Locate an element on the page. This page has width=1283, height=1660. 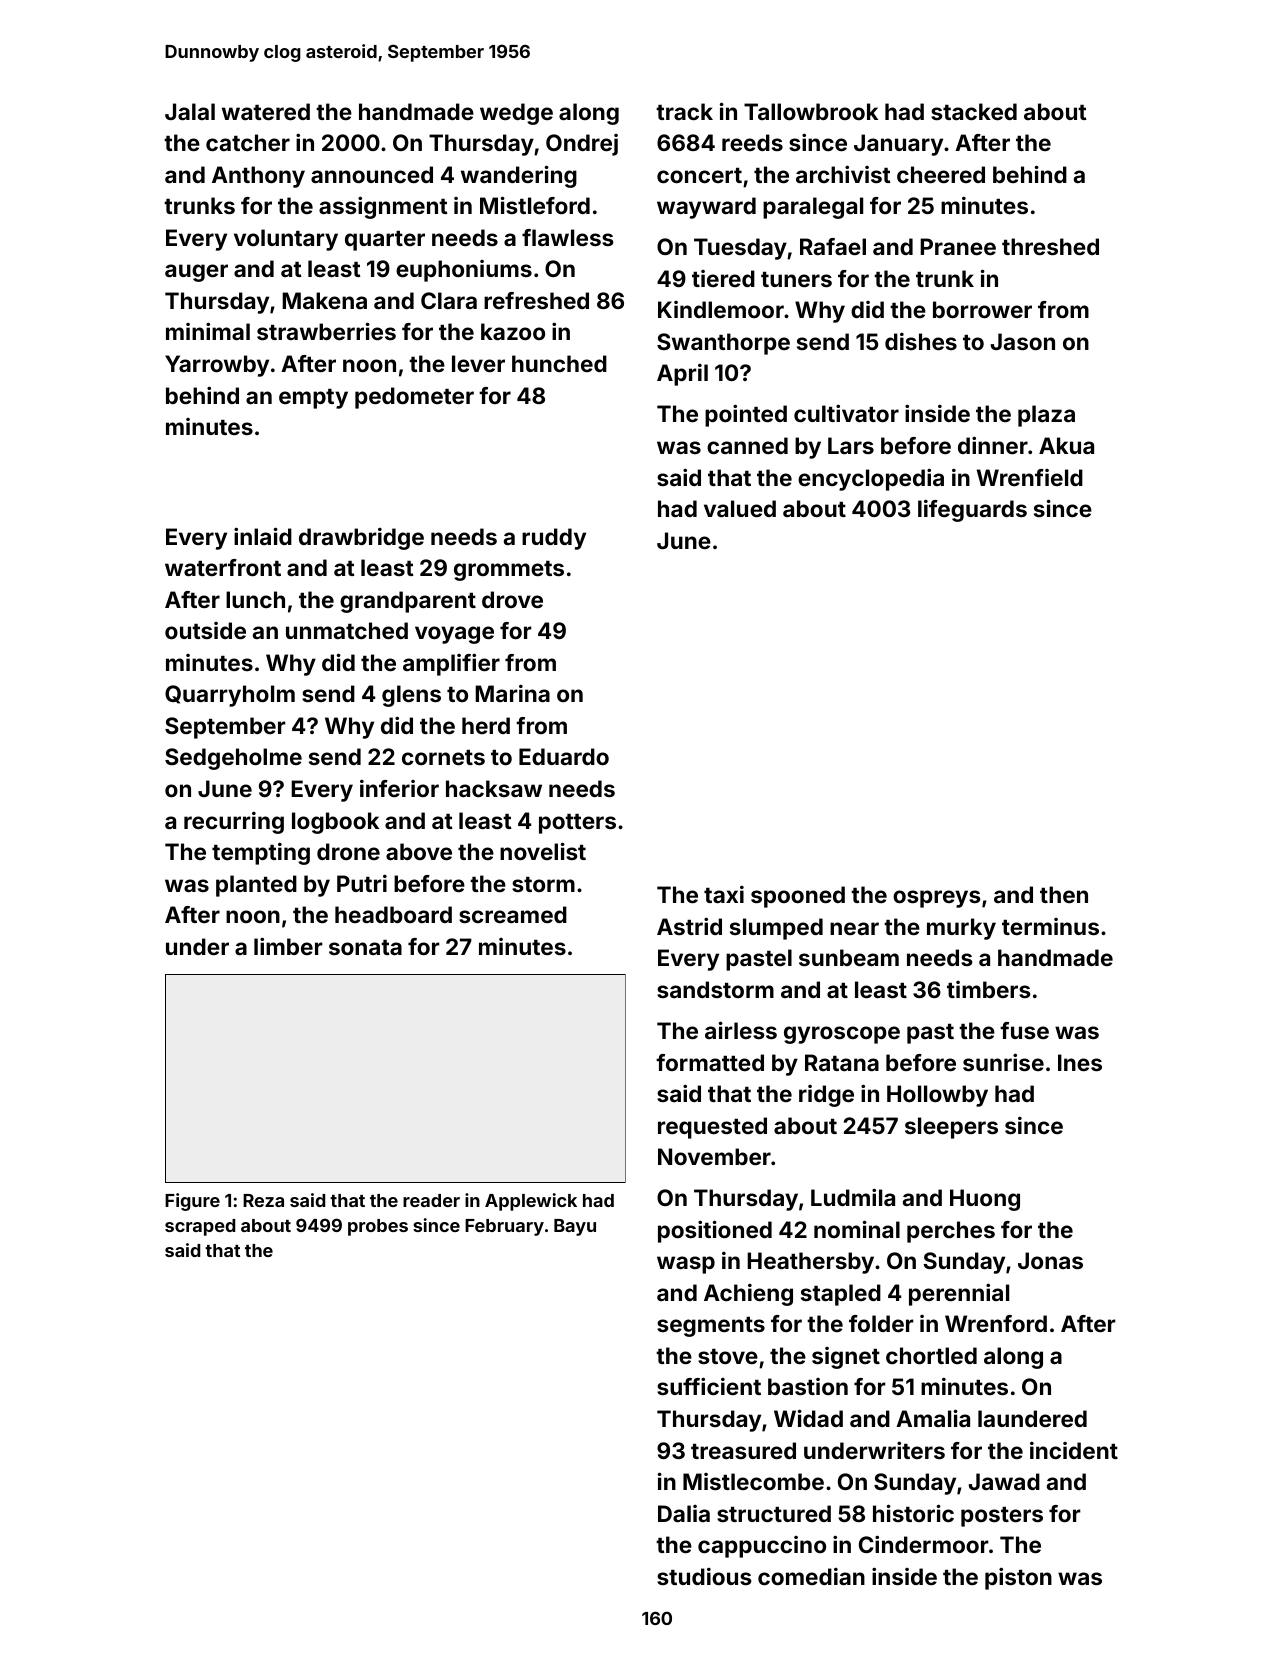
chortled is located at coordinates (931, 1355).
